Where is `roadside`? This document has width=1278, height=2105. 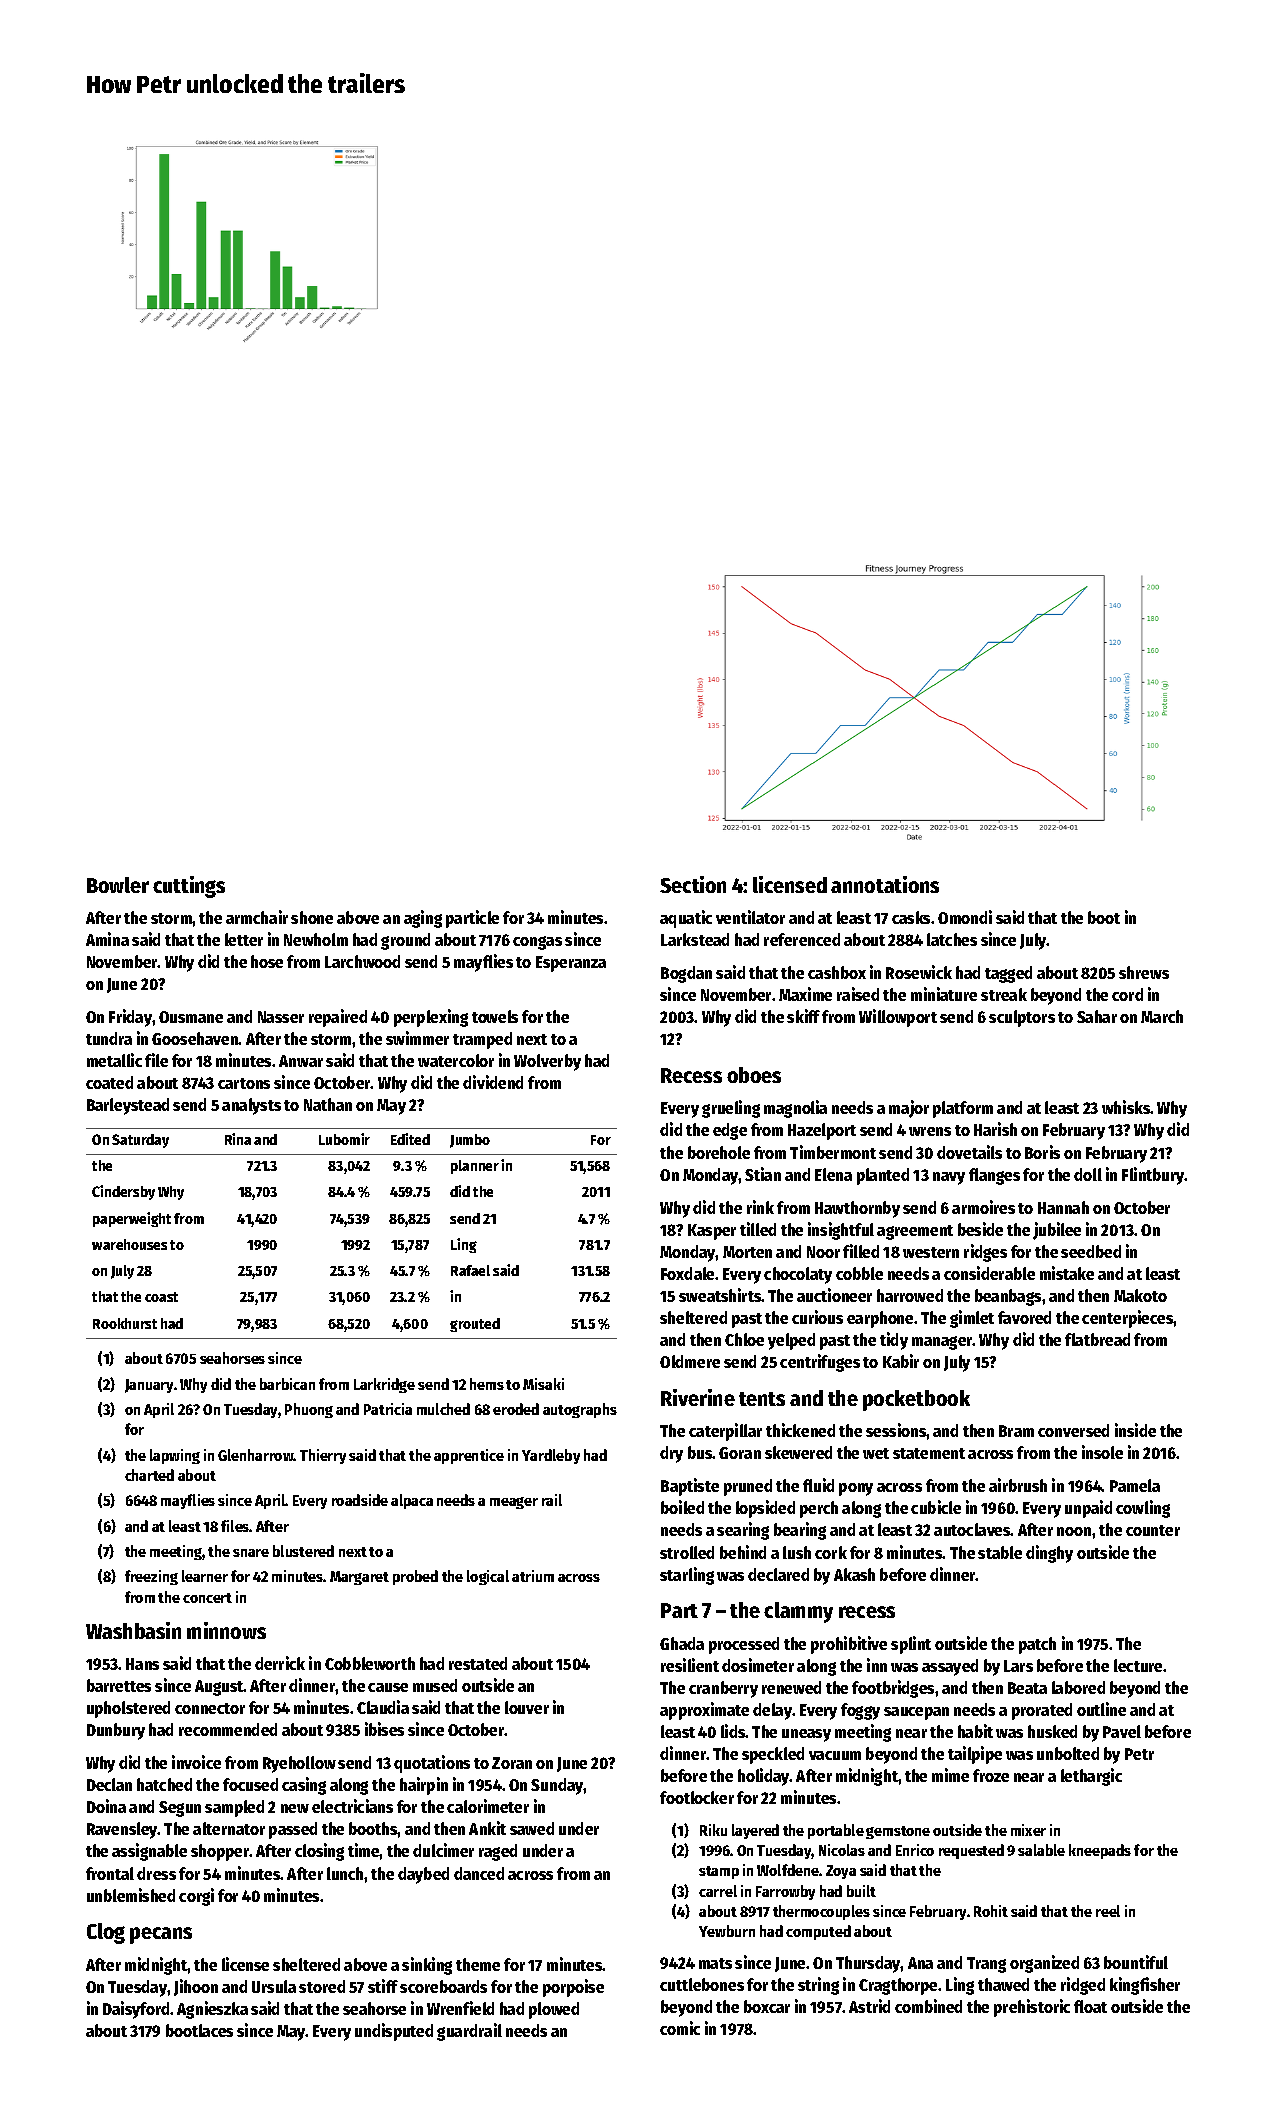 roadside is located at coordinates (360, 1500).
